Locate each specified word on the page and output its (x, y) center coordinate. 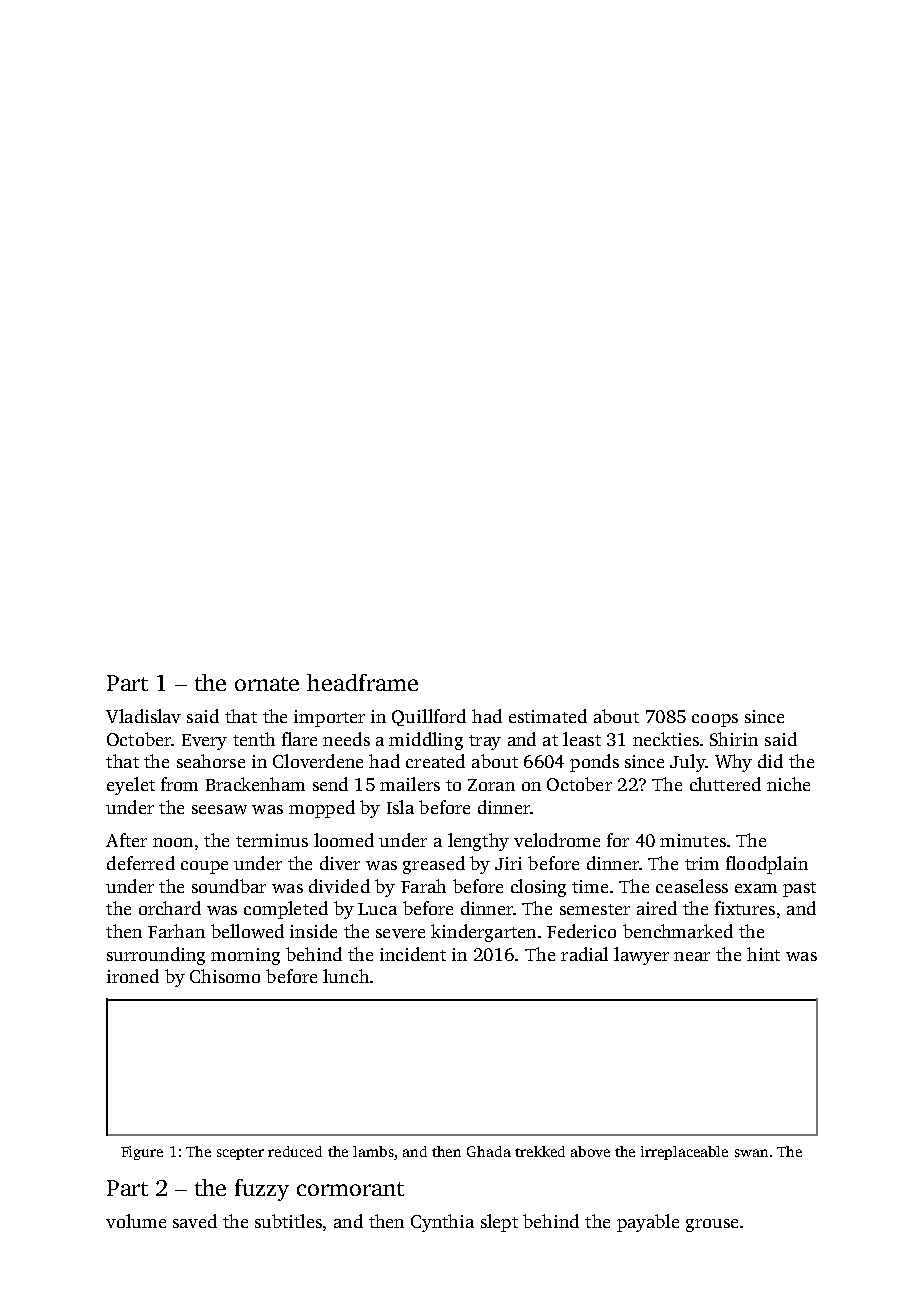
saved (195, 1221)
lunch (346, 976)
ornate (267, 684)
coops (715, 720)
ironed (133, 976)
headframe (362, 682)
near (692, 956)
